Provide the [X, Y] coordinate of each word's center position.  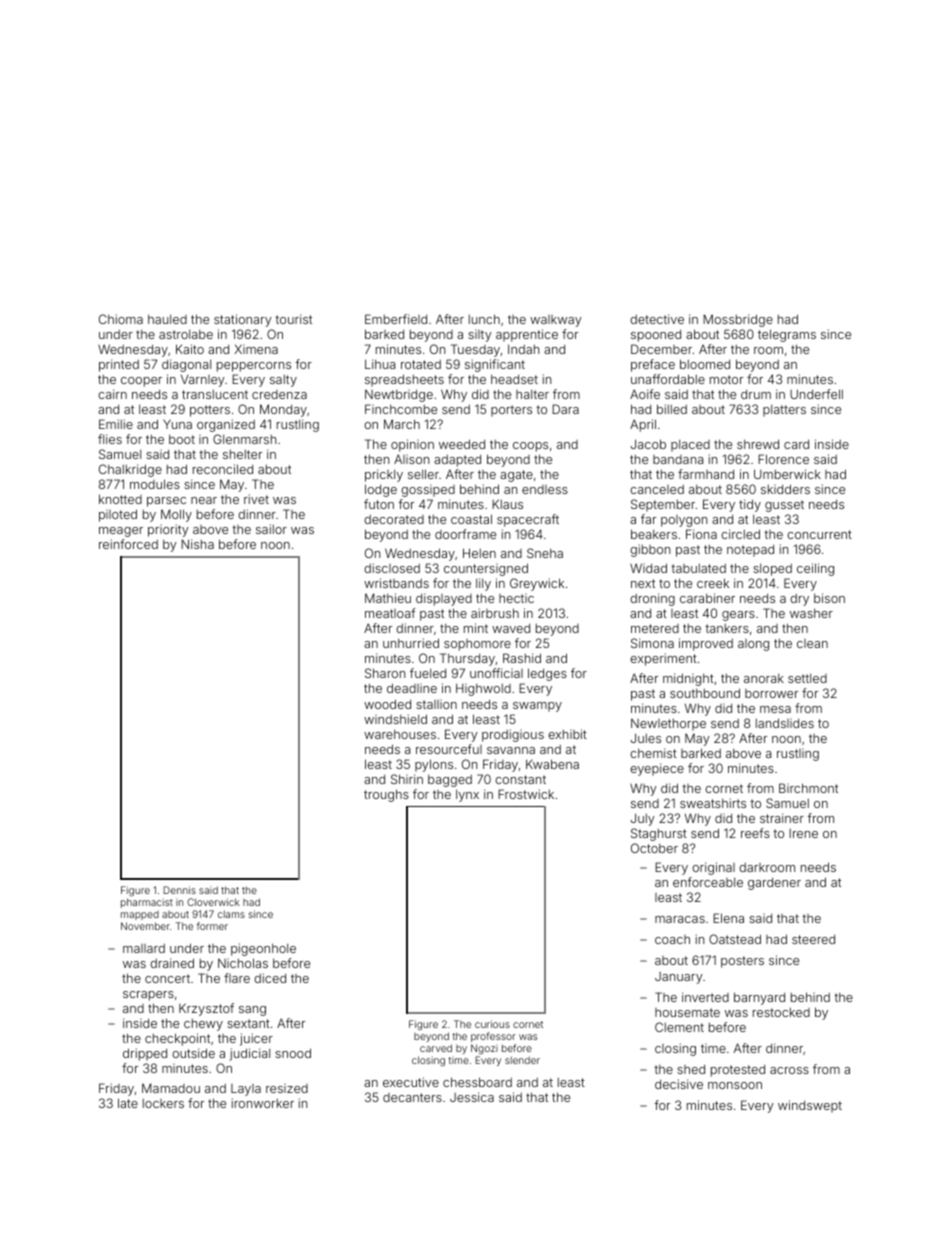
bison [829, 598]
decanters [412, 1097]
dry [799, 600]
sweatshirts [713, 803]
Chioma [121, 319]
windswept [810, 1106]
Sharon [385, 673]
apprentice [527, 335]
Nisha [197, 544]
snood [293, 1053]
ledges [547, 674]
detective [657, 319]
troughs [386, 795]
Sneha [545, 553]
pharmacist [147, 903]
